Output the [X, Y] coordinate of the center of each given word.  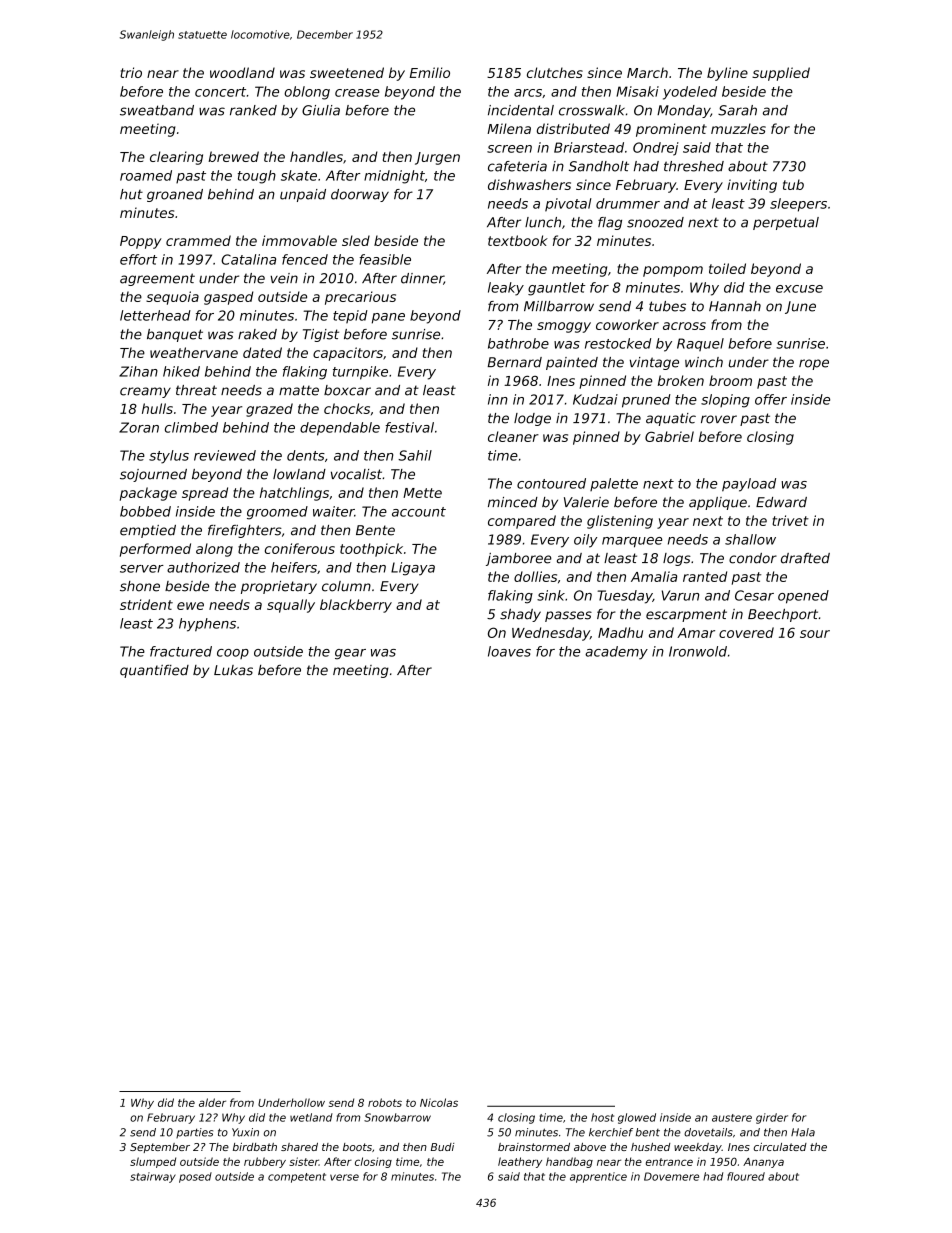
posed [195, 1177]
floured [746, 1176]
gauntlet [557, 289]
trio [131, 72]
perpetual [786, 223]
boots [357, 1147]
